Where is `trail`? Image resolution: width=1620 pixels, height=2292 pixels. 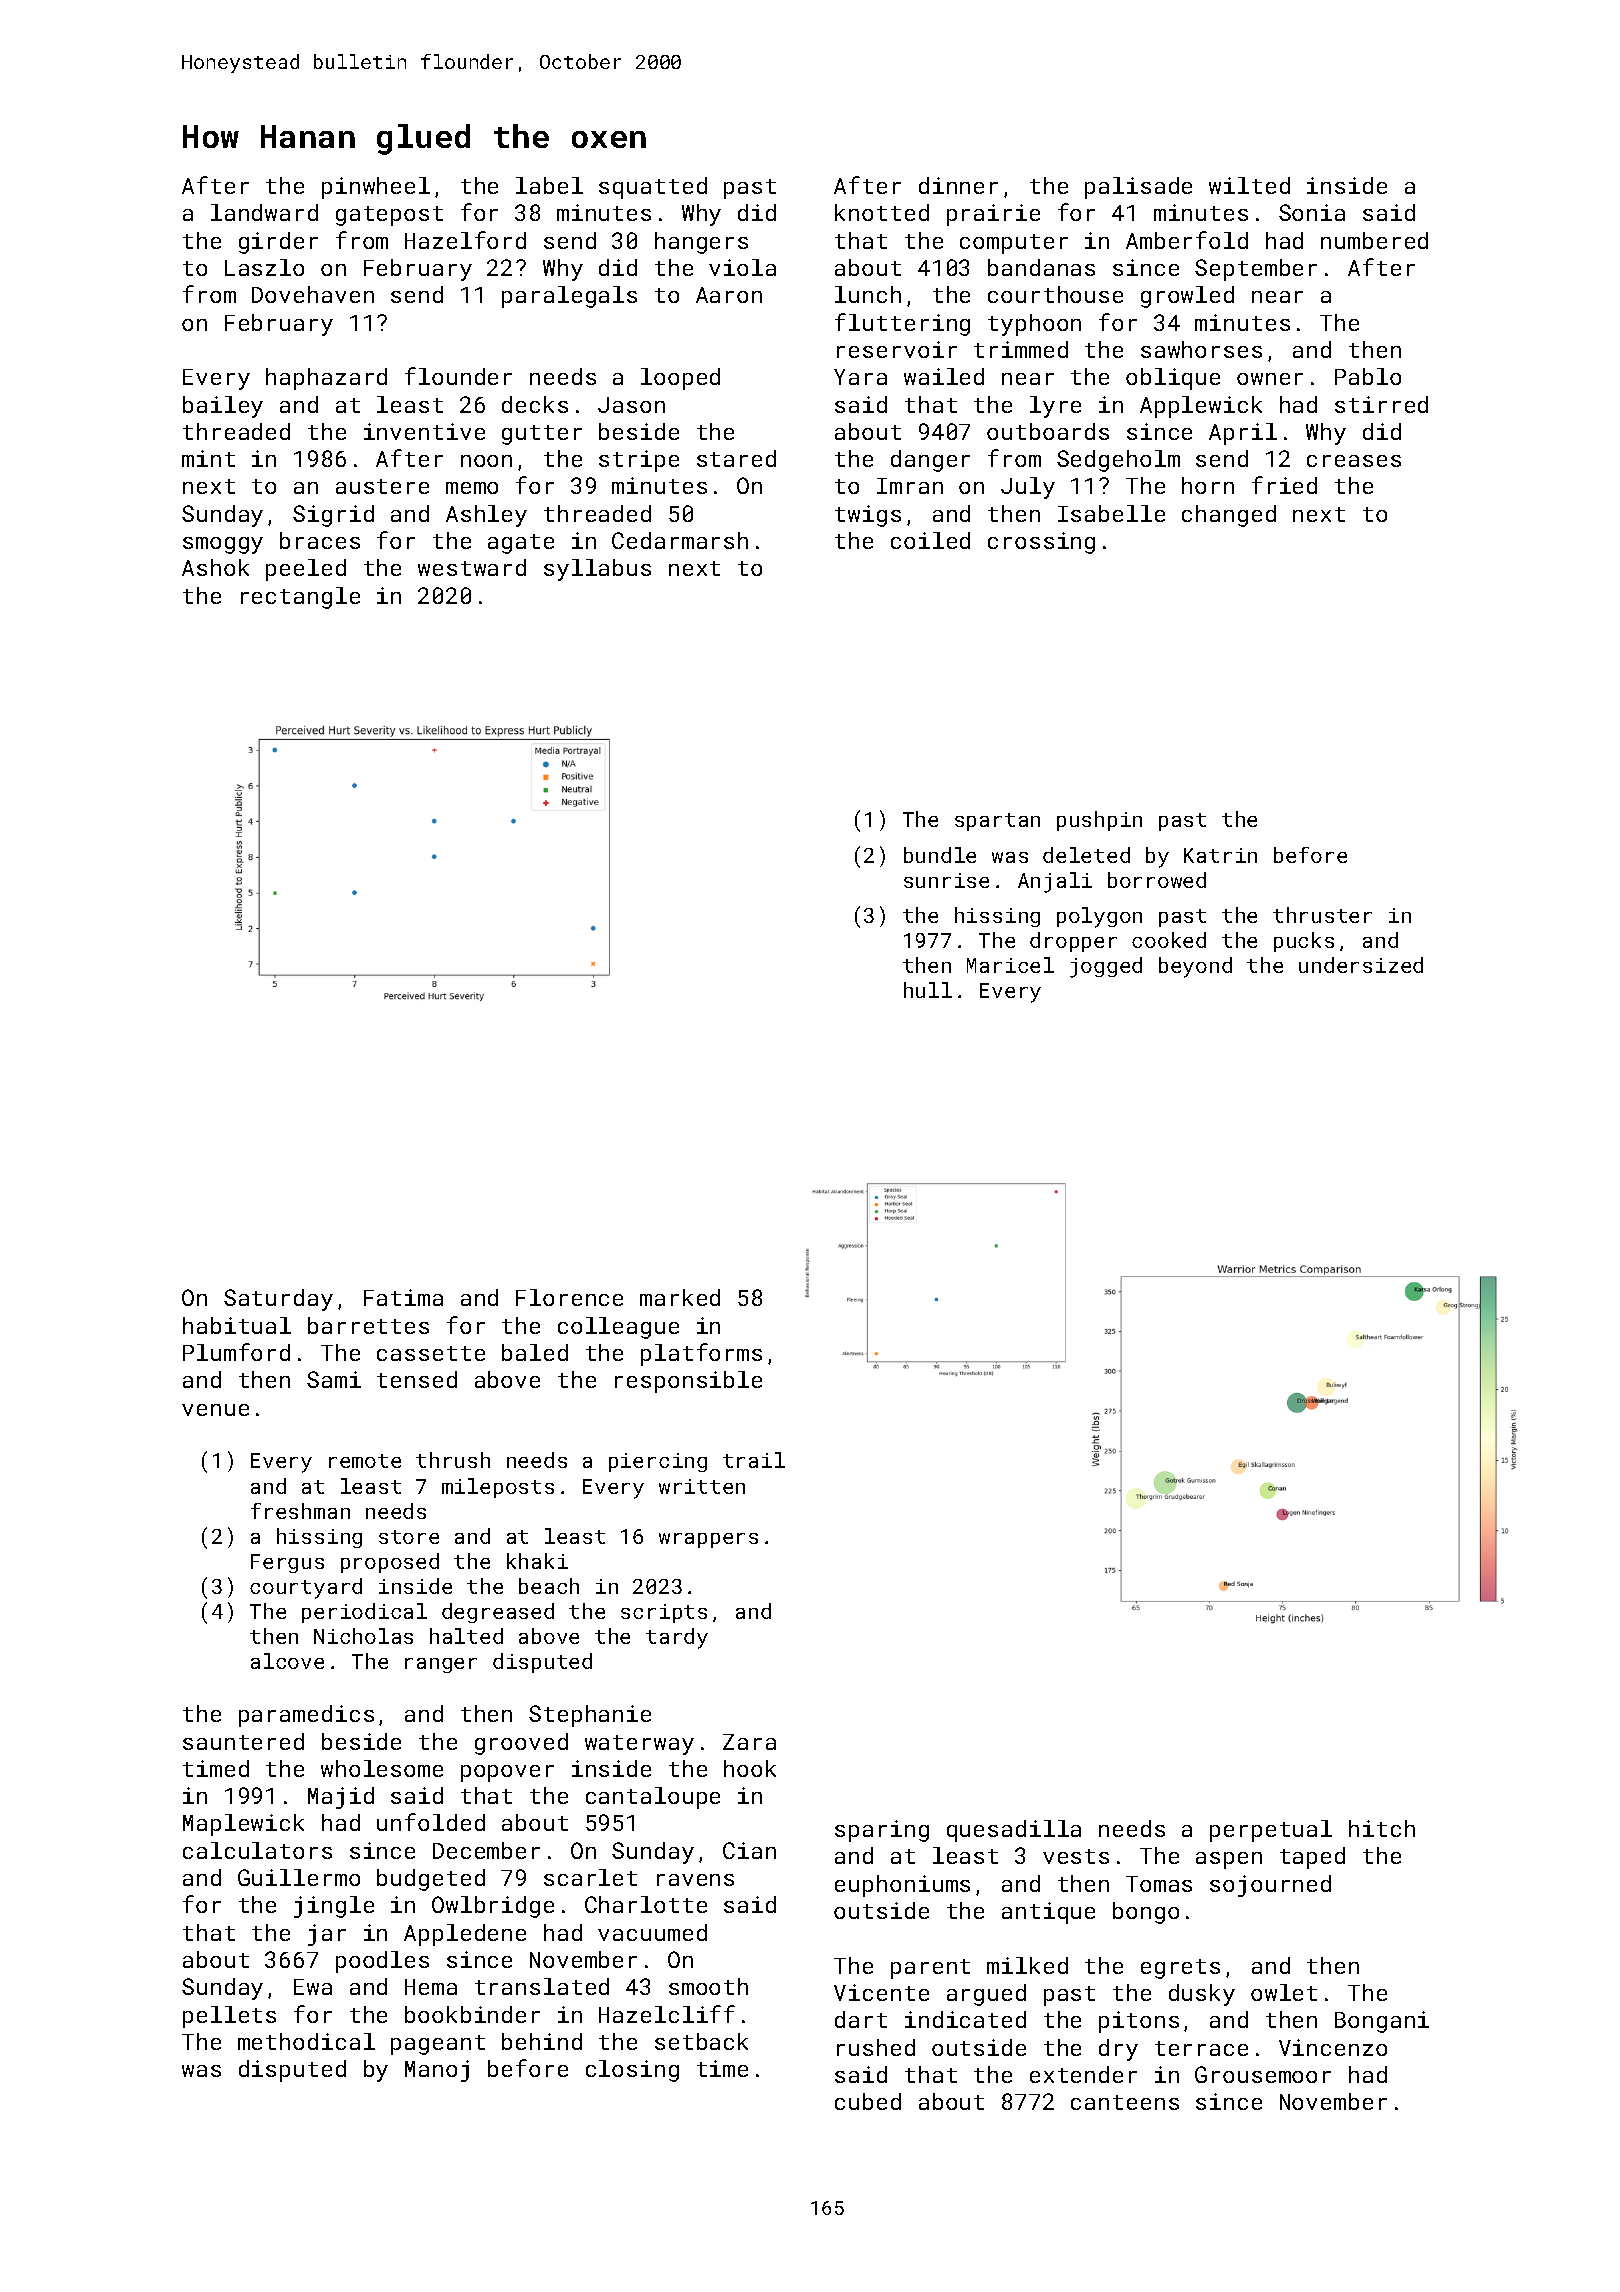
trail is located at coordinates (754, 1460).
